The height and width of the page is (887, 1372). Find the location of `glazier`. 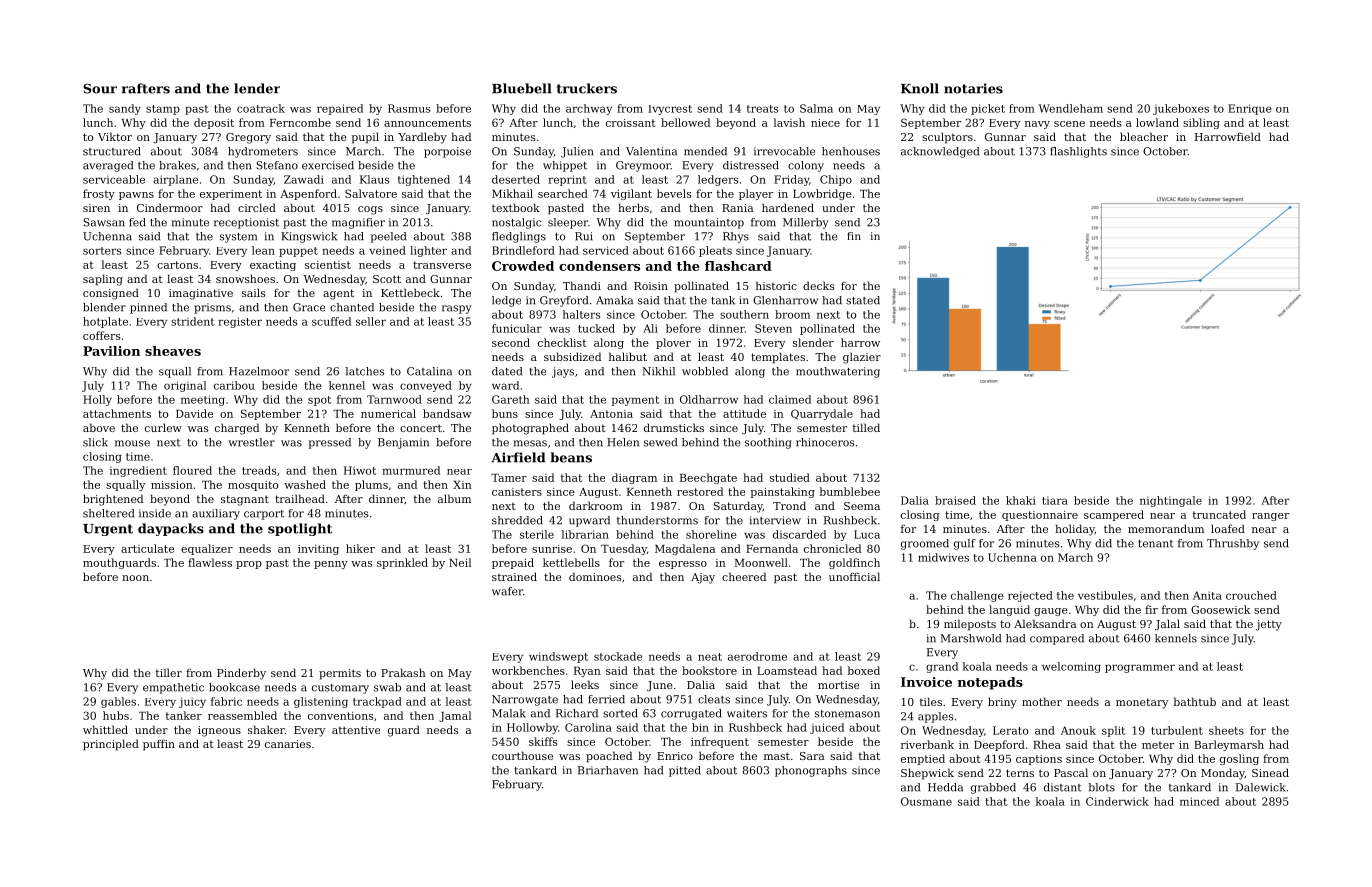

glazier is located at coordinates (862, 358).
